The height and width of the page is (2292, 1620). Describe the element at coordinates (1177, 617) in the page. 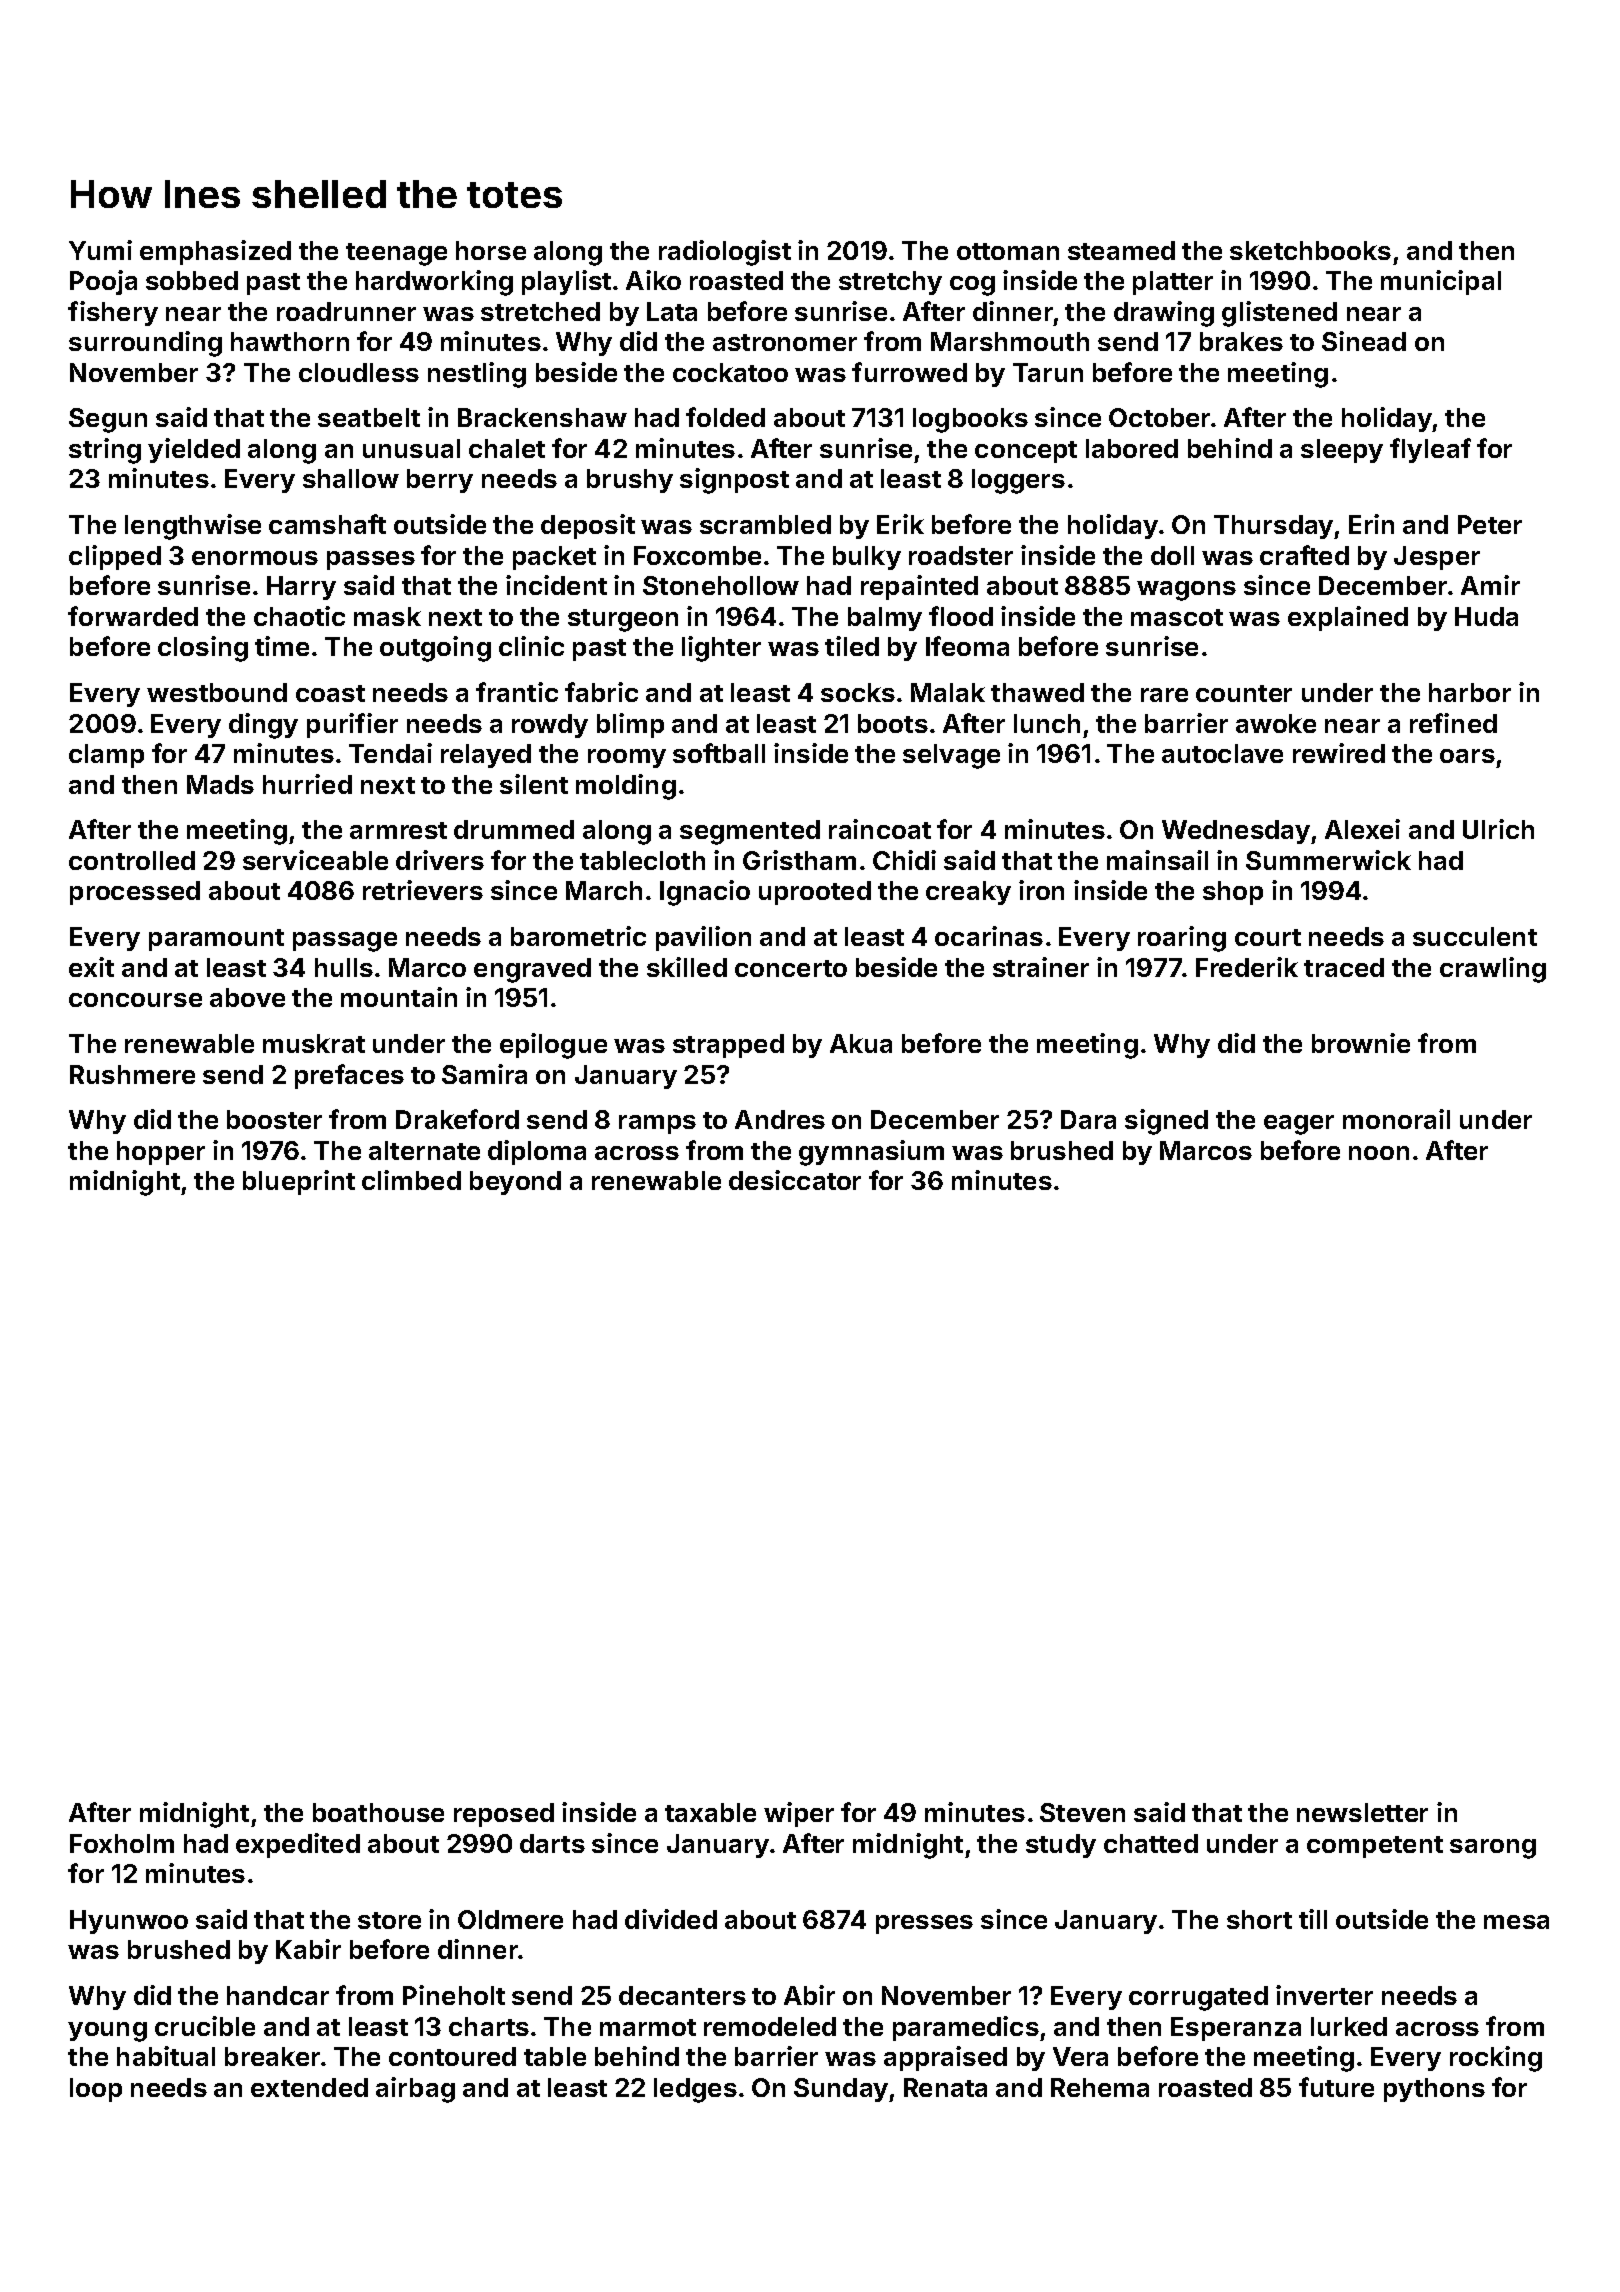

I see `mascot` at that location.
